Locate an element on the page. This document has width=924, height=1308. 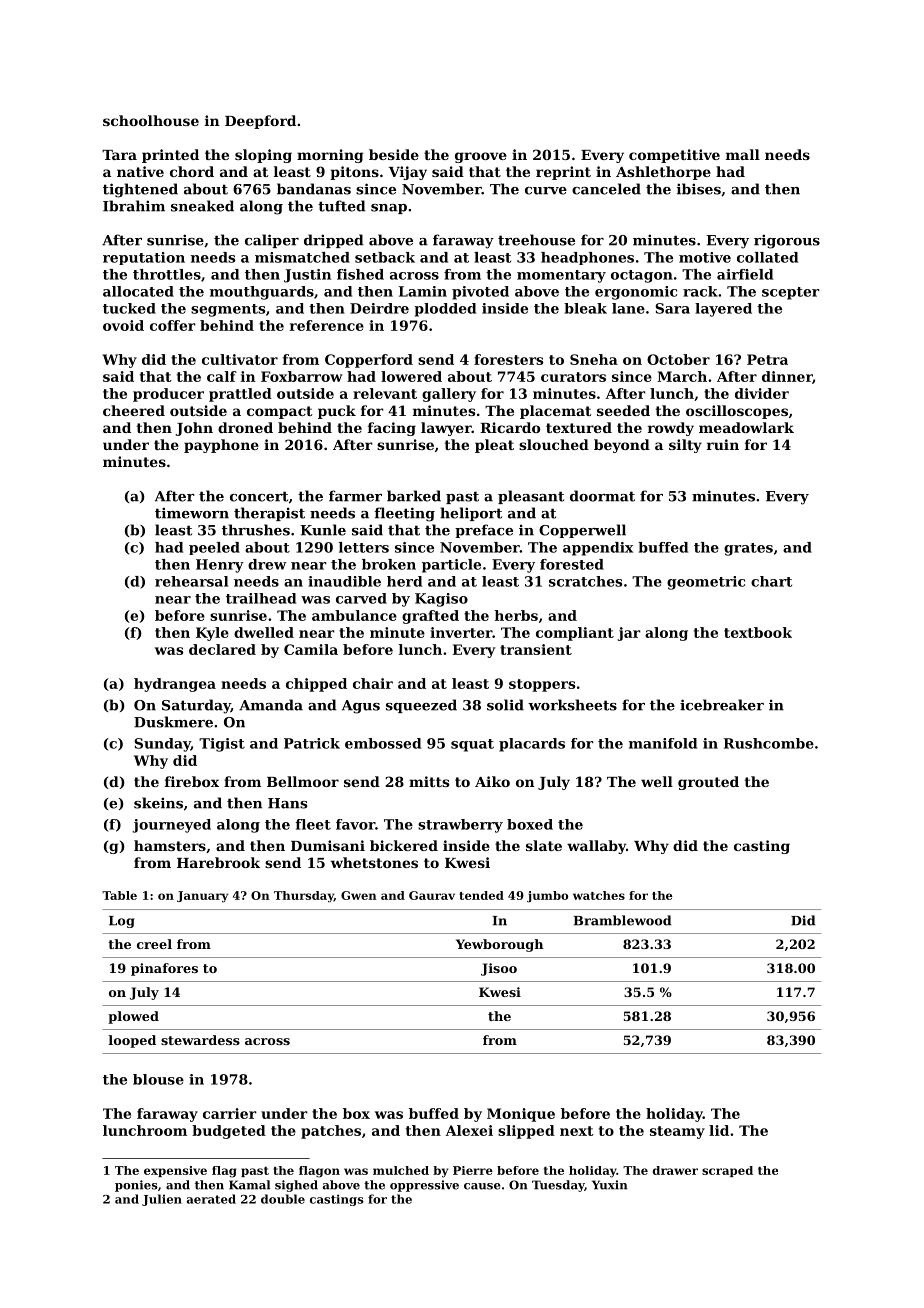
January is located at coordinates (202, 897).
